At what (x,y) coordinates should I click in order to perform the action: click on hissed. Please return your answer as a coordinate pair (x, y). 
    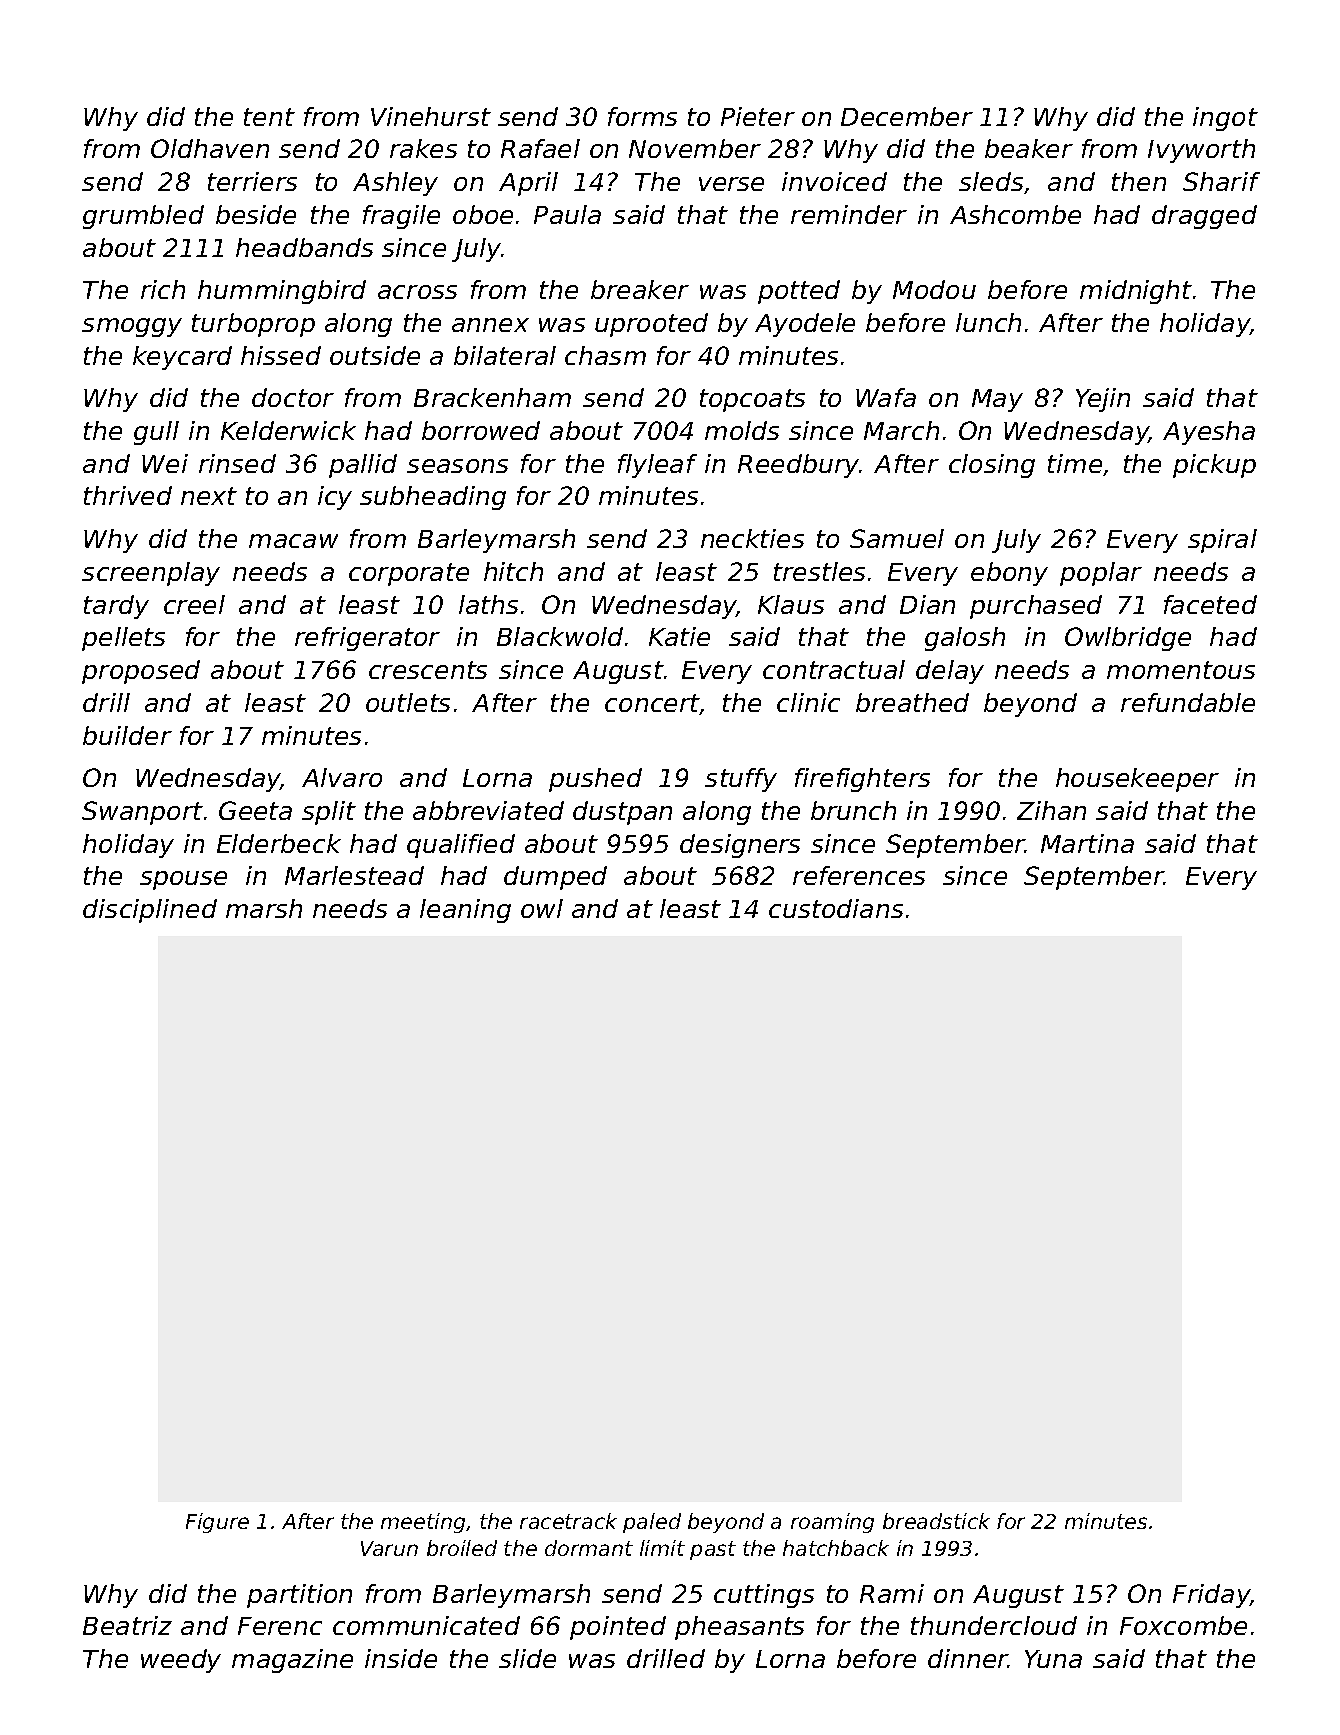
    Looking at the image, I should click on (281, 355).
